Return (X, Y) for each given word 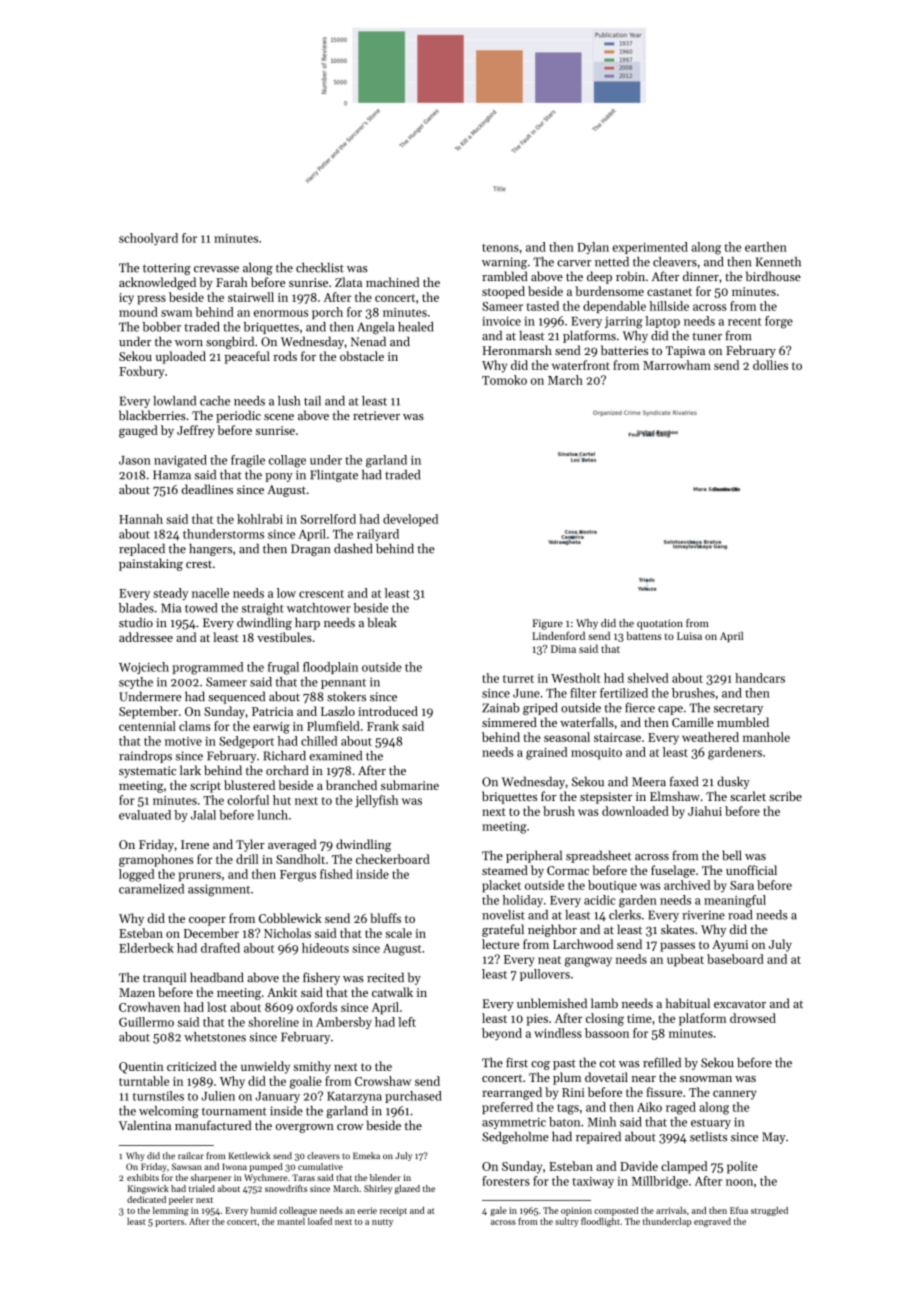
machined (392, 282)
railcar (191, 1155)
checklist (320, 267)
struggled (769, 1211)
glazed (407, 1189)
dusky (733, 782)
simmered (509, 722)
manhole (766, 737)
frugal (283, 668)
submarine (410, 785)
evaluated (145, 815)
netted (612, 262)
